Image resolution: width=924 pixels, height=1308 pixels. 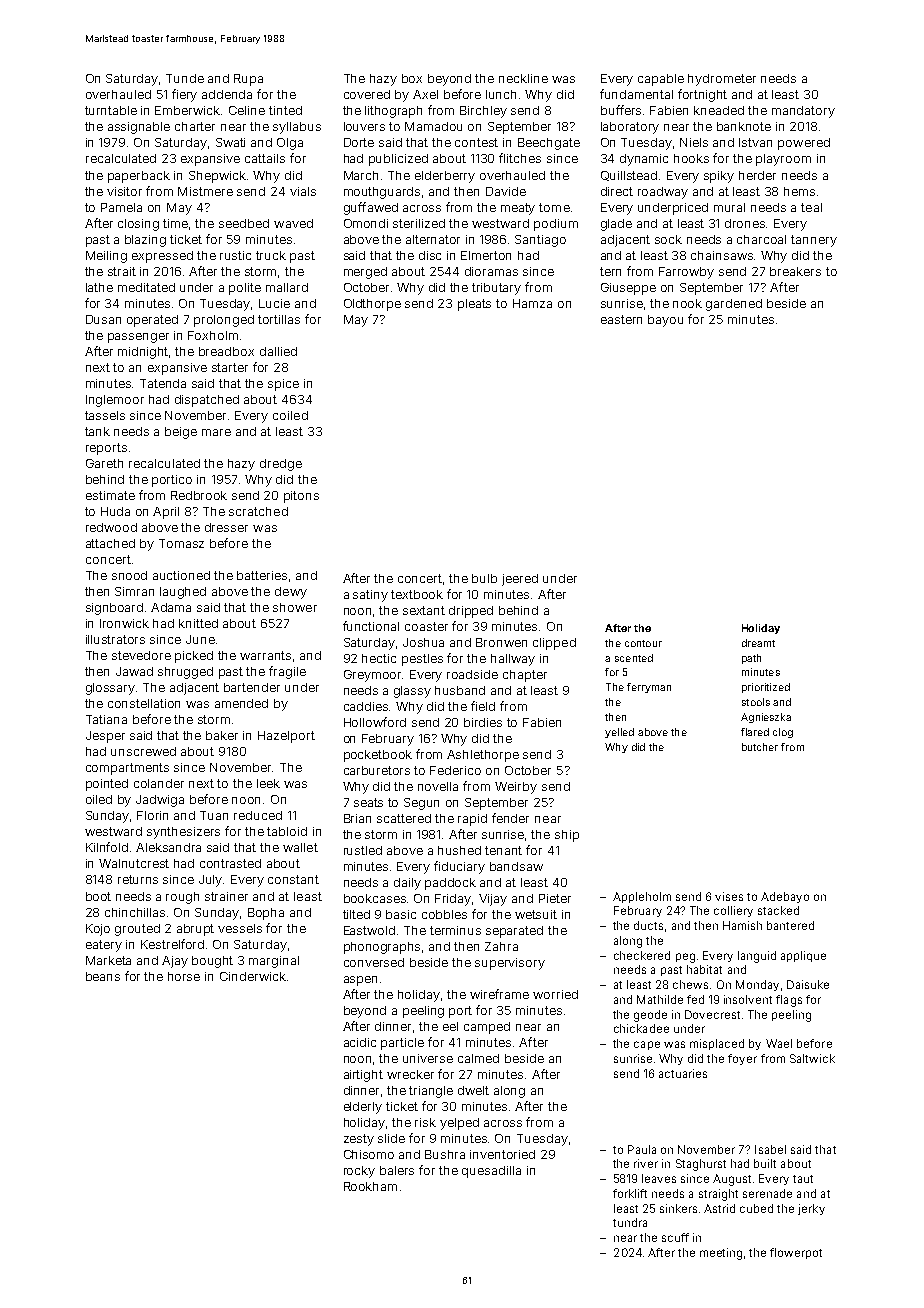 What do you see at coordinates (795, 271) in the image?
I see `breakers` at bounding box center [795, 271].
